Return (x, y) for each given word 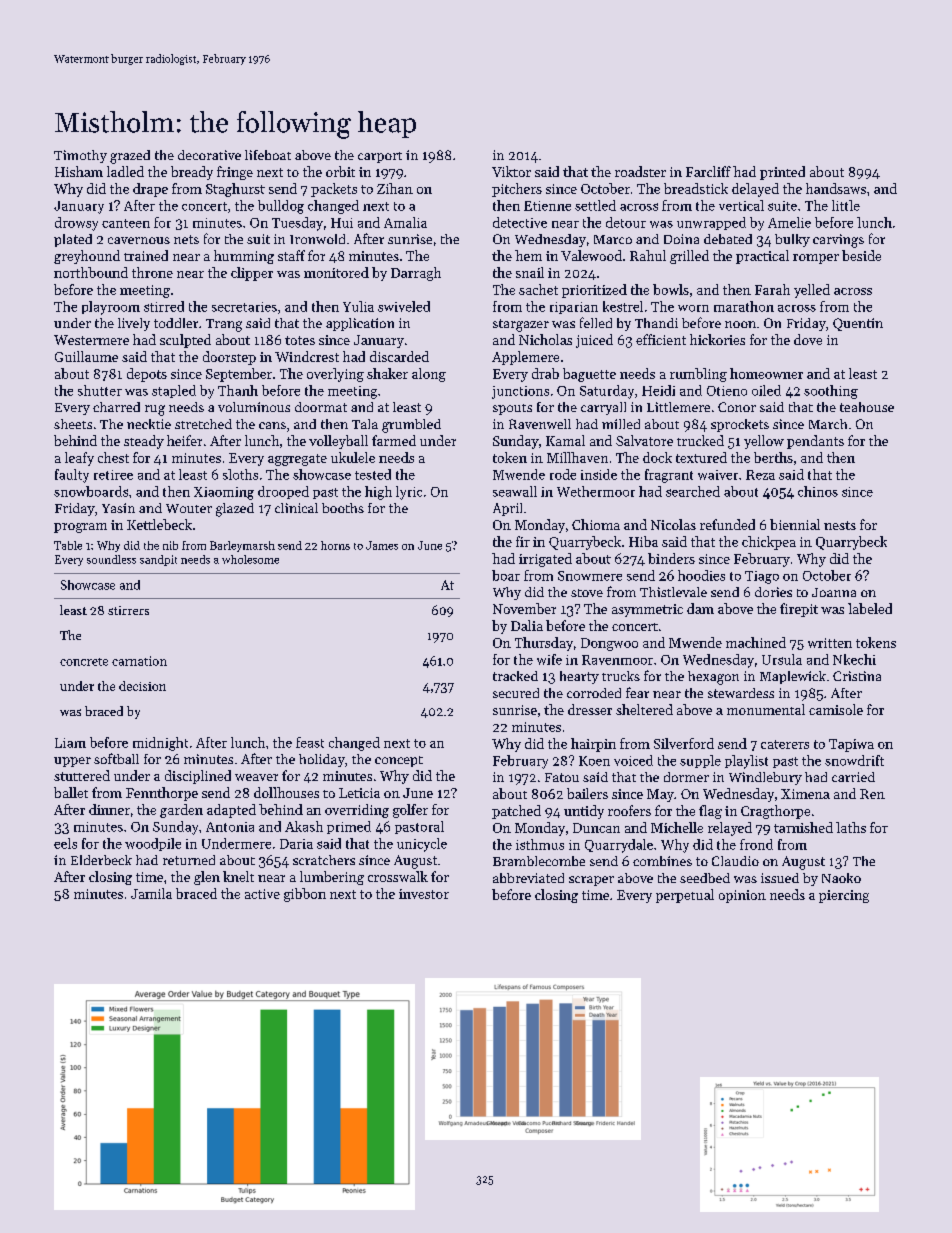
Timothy (80, 156)
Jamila (151, 893)
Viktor (511, 171)
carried (853, 777)
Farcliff (708, 171)
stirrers (128, 610)
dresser (590, 709)
